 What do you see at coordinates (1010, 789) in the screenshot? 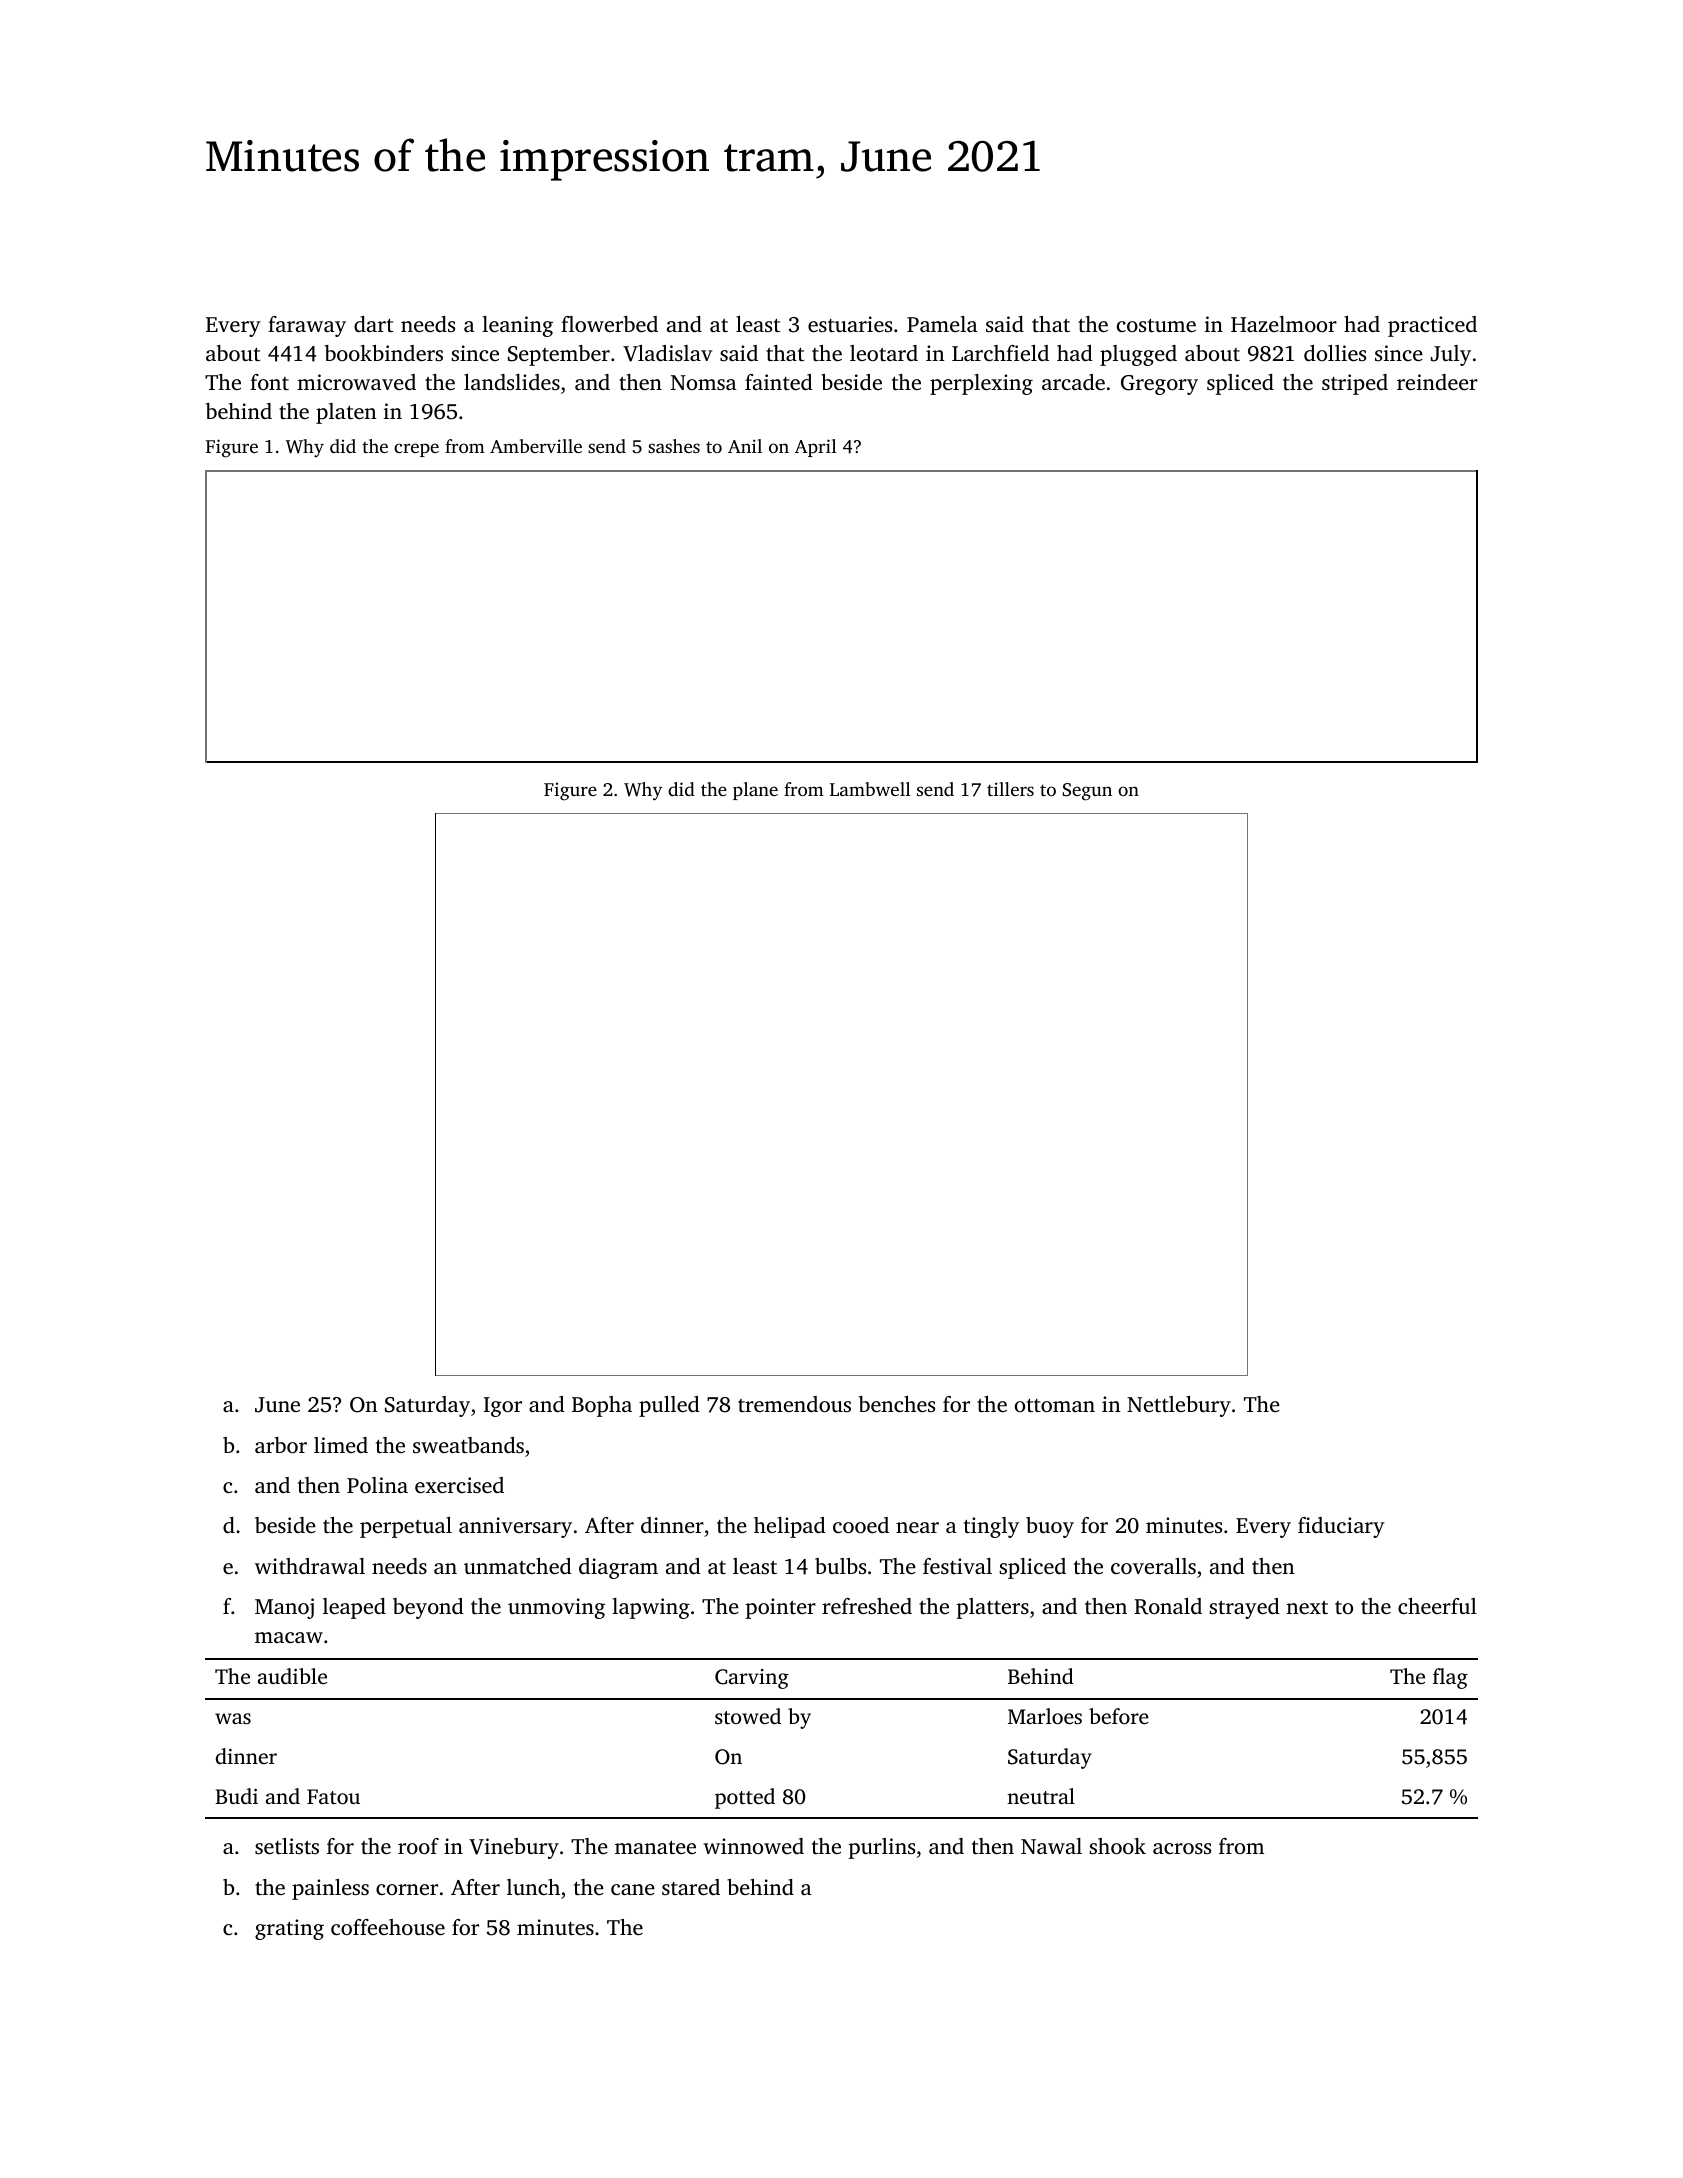
I see `tillers` at bounding box center [1010, 789].
